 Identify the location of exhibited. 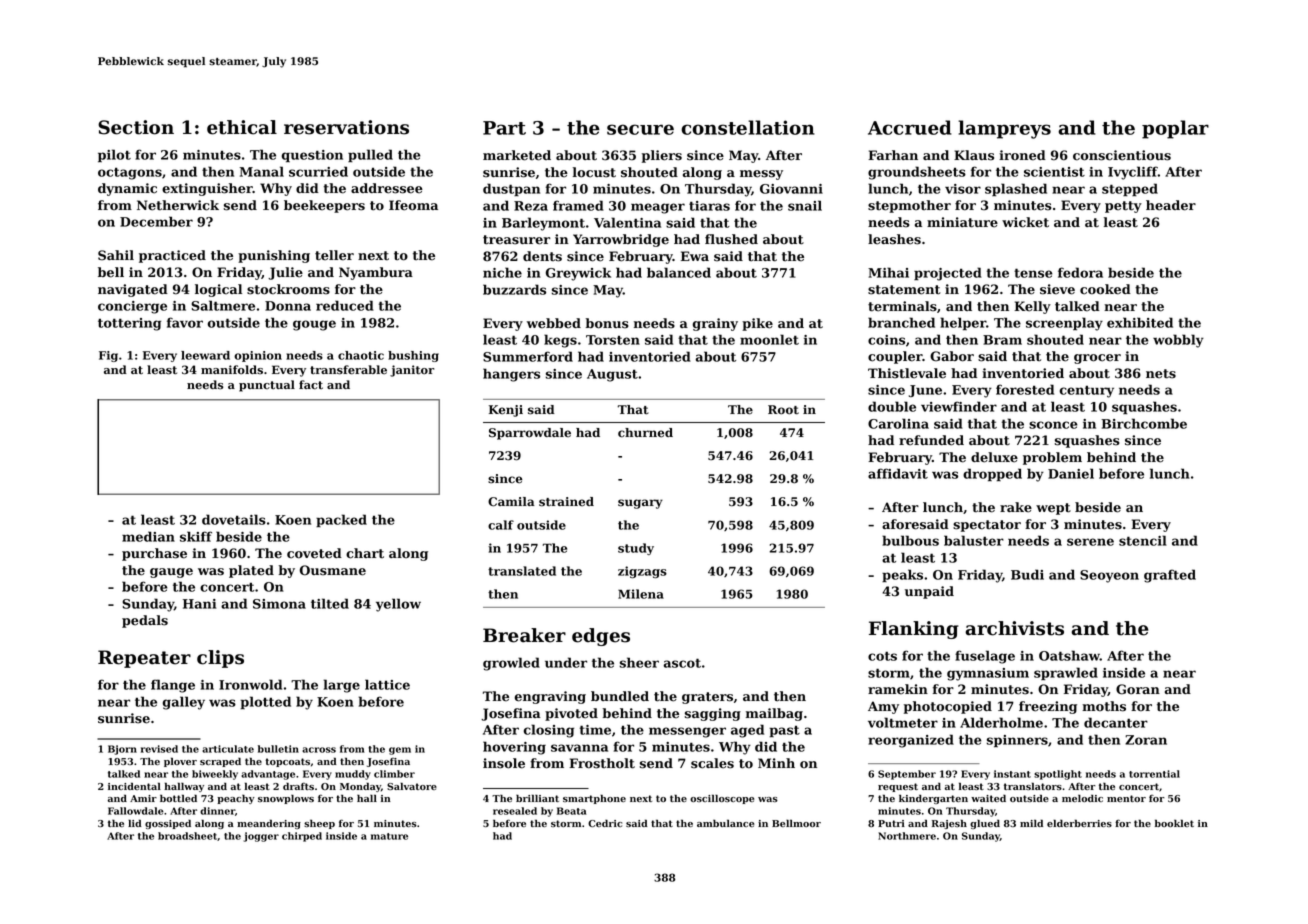
(1140, 322).
